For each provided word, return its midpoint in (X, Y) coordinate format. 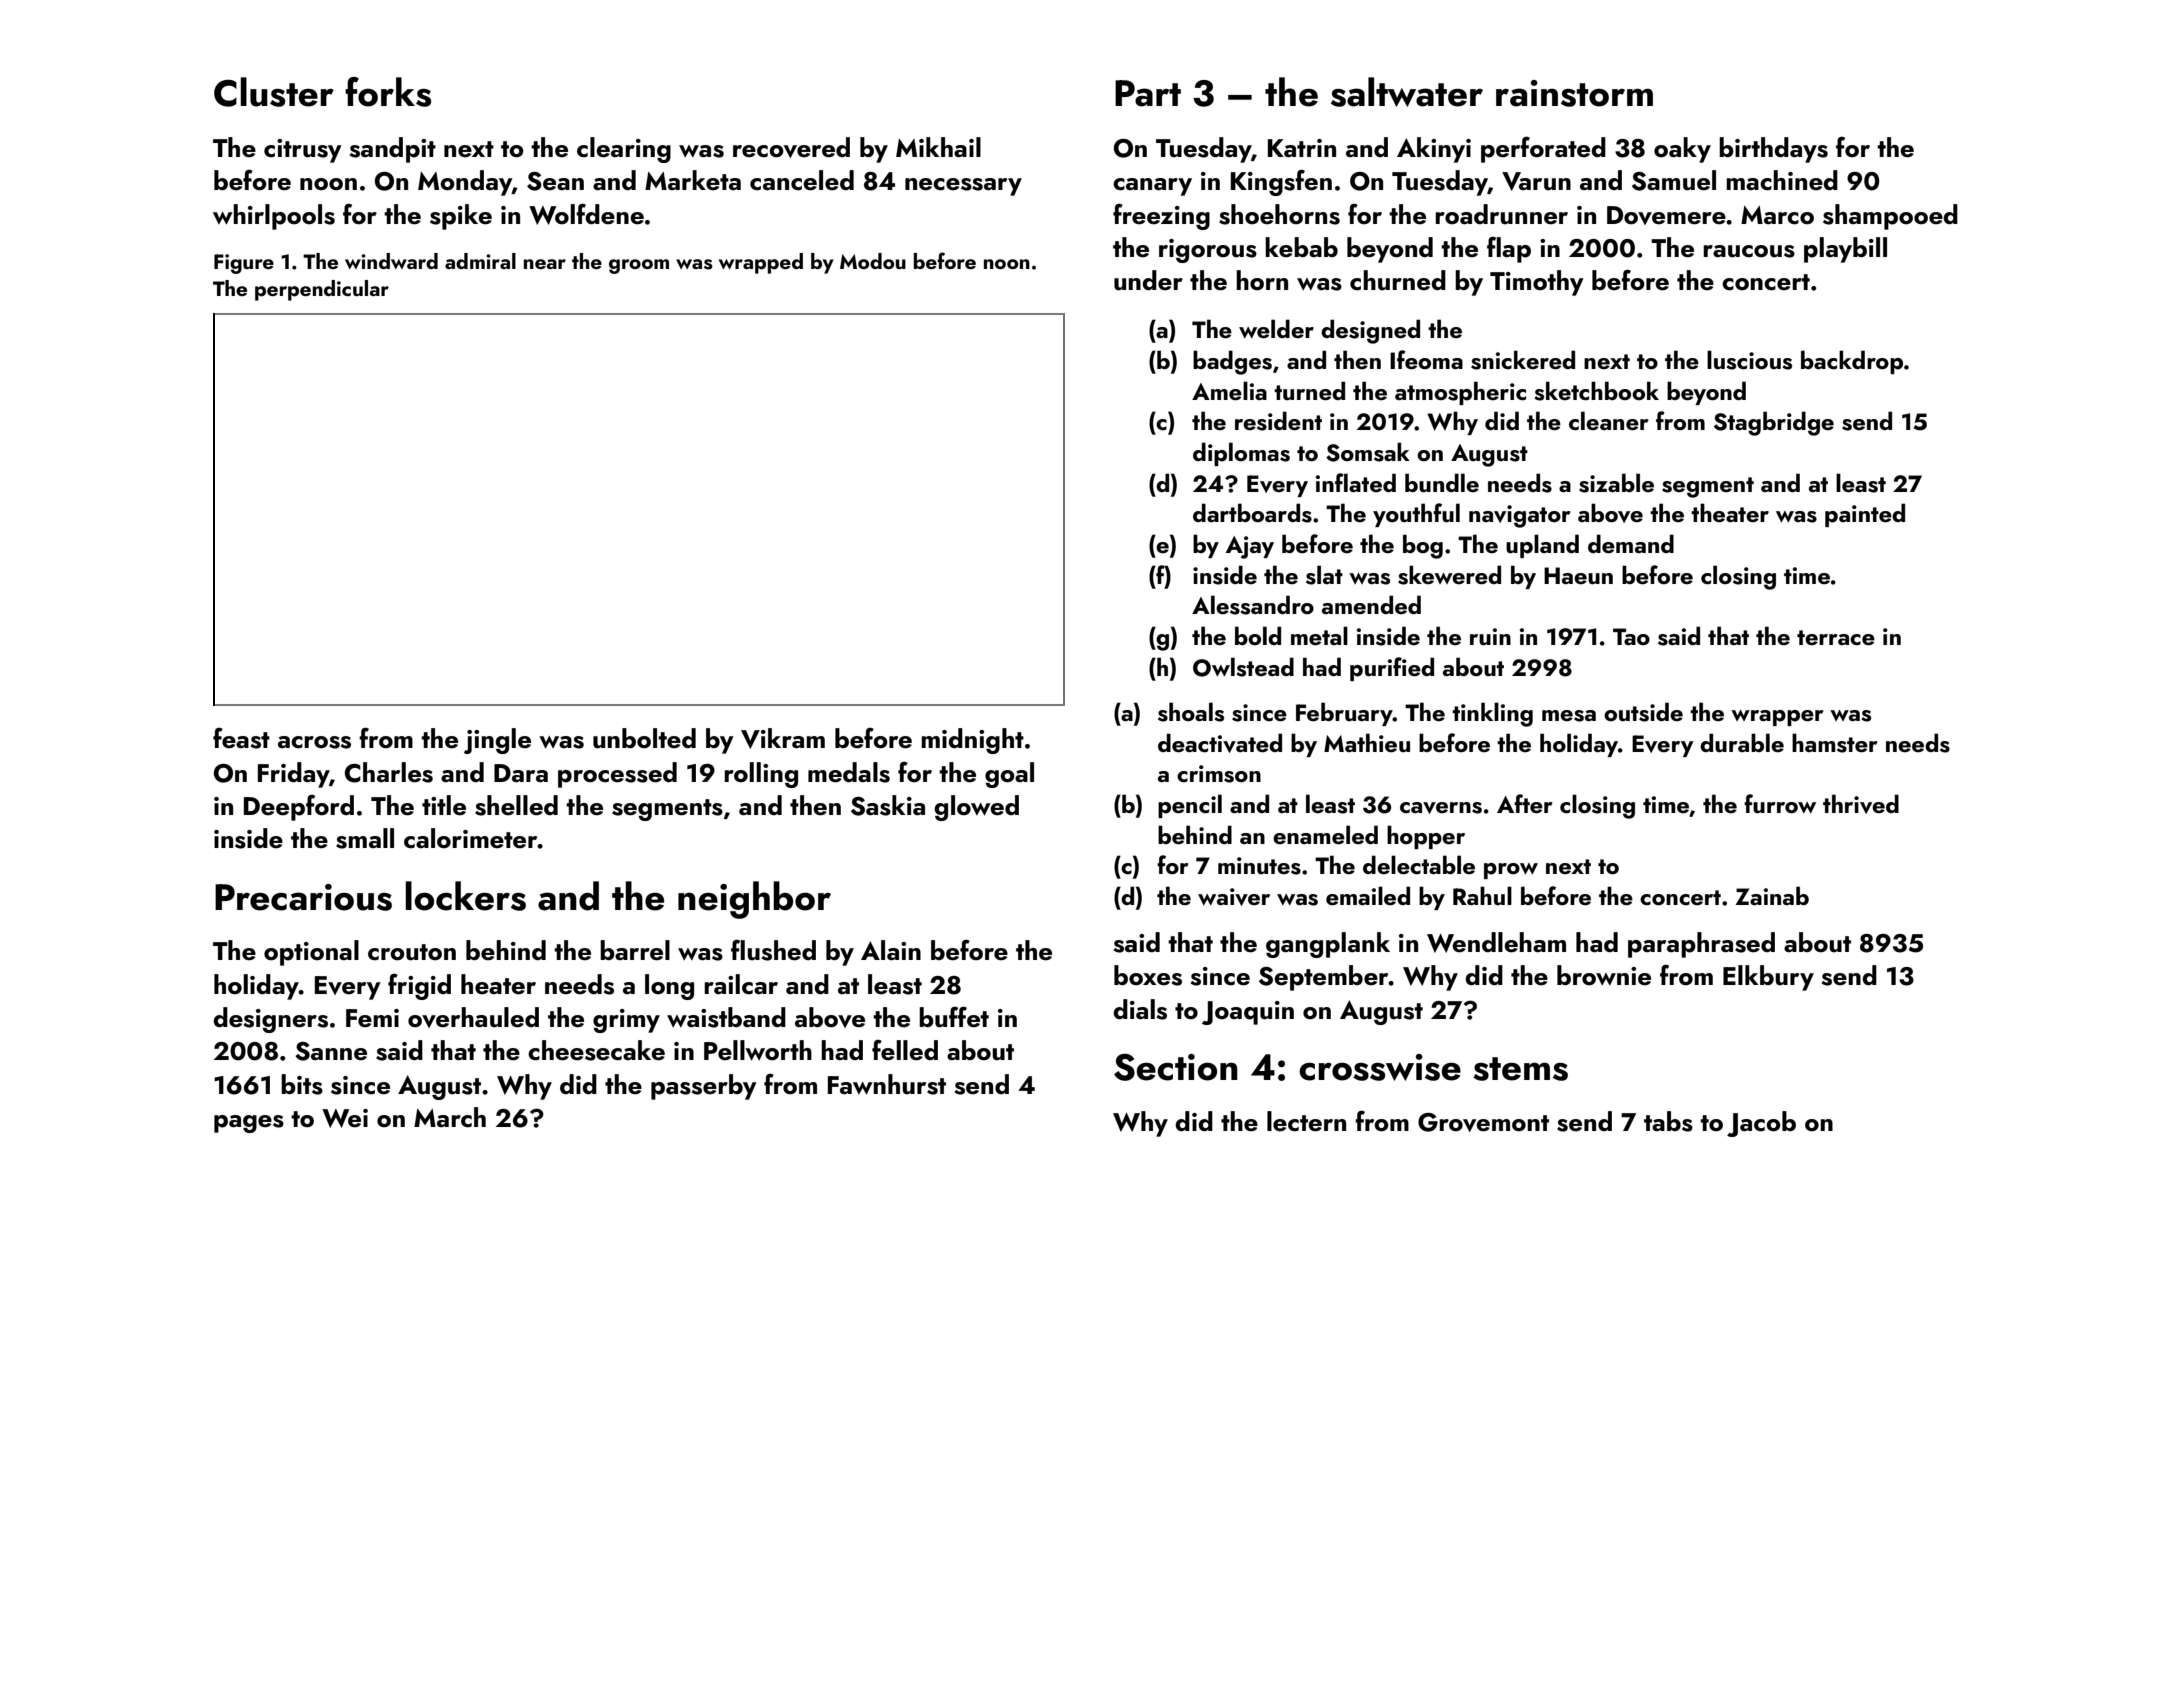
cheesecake (596, 1050)
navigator (1520, 516)
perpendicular (322, 290)
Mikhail (938, 147)
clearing (624, 150)
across (314, 742)
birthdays (1773, 150)
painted (1865, 515)
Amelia (1229, 390)
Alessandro (1253, 605)
